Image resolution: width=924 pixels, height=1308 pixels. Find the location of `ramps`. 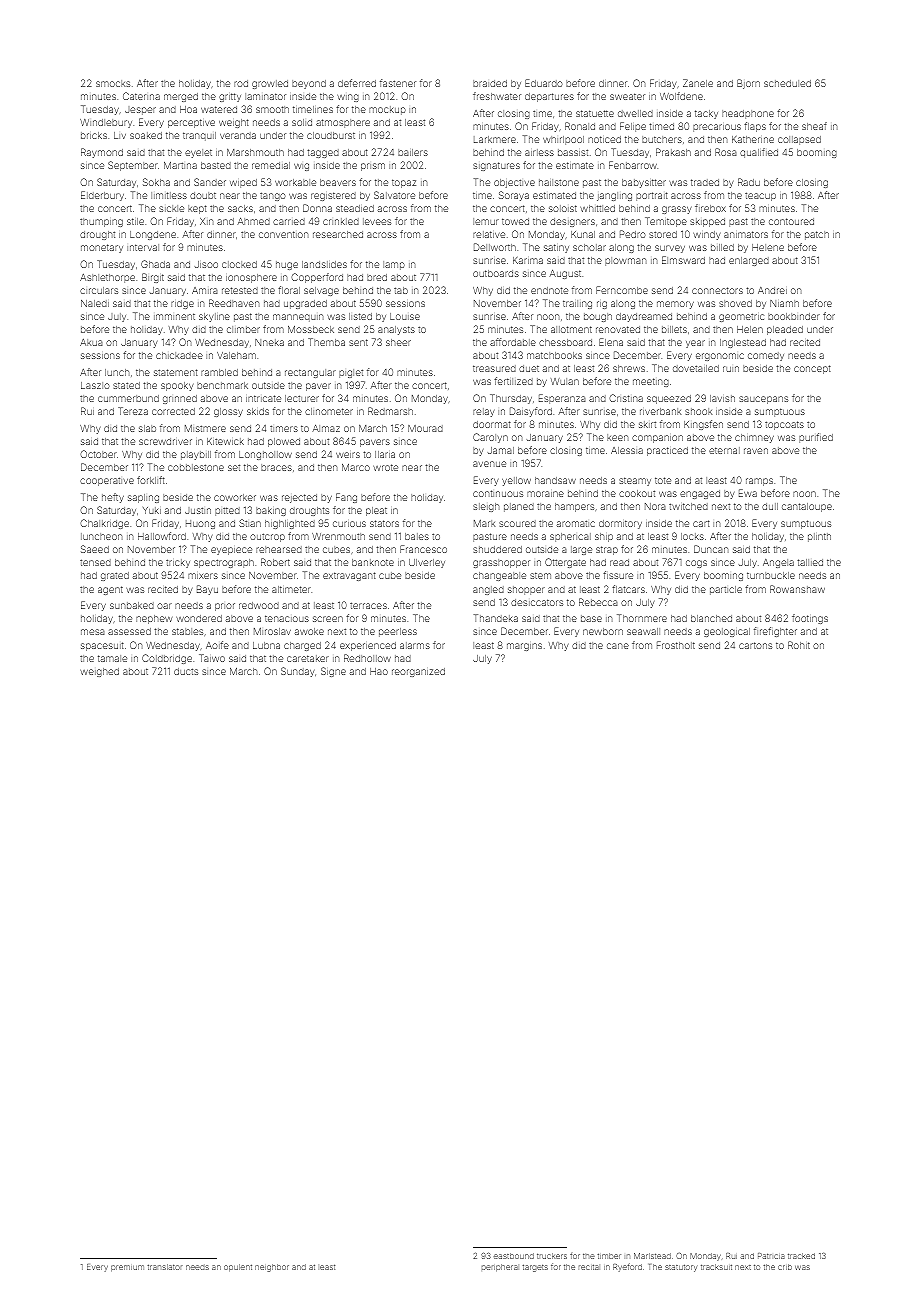

ramps is located at coordinates (759, 482).
